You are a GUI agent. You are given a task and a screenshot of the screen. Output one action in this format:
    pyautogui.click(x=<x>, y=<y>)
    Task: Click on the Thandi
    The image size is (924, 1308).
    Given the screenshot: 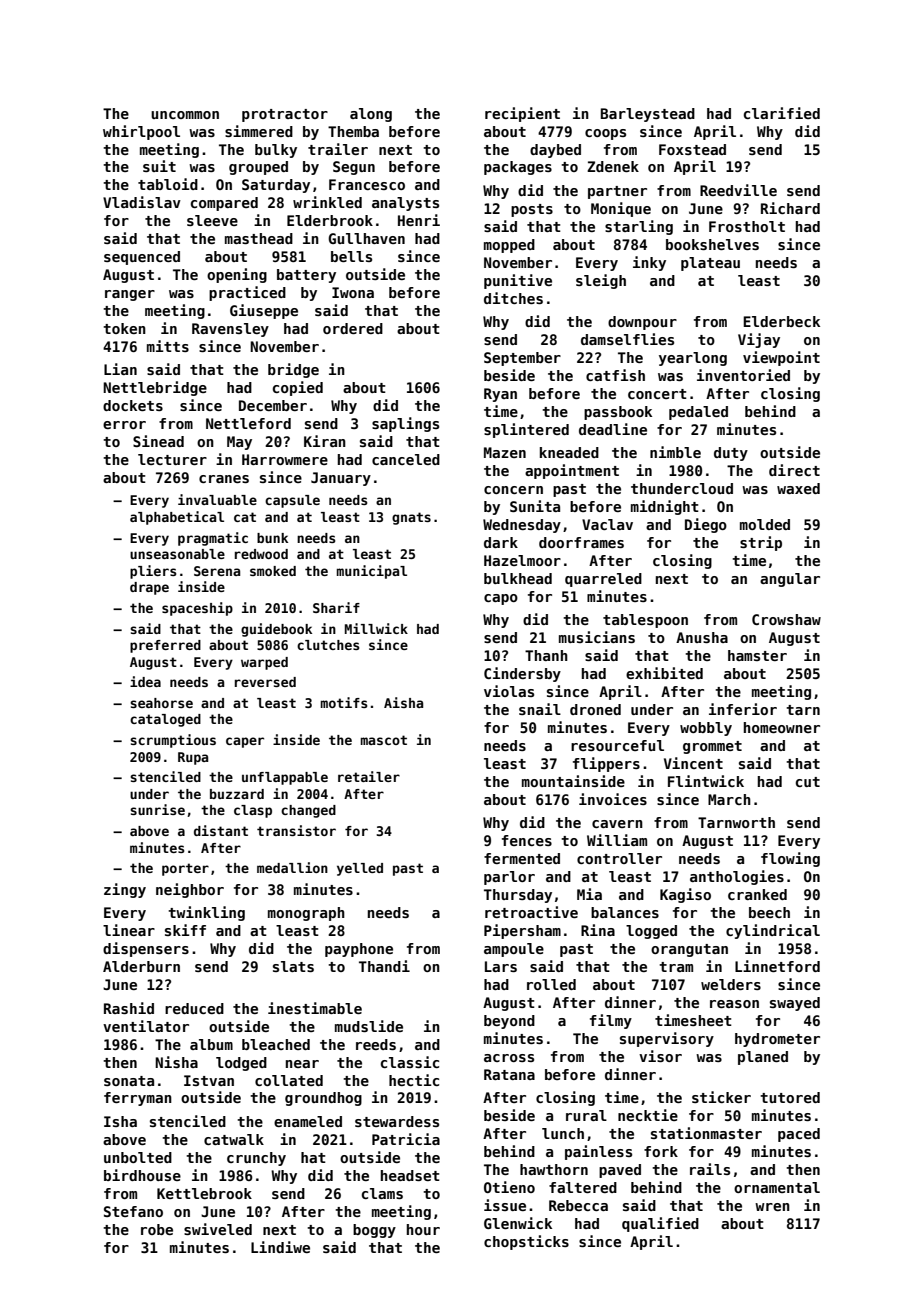 What is the action you would take?
    pyautogui.click(x=384, y=966)
